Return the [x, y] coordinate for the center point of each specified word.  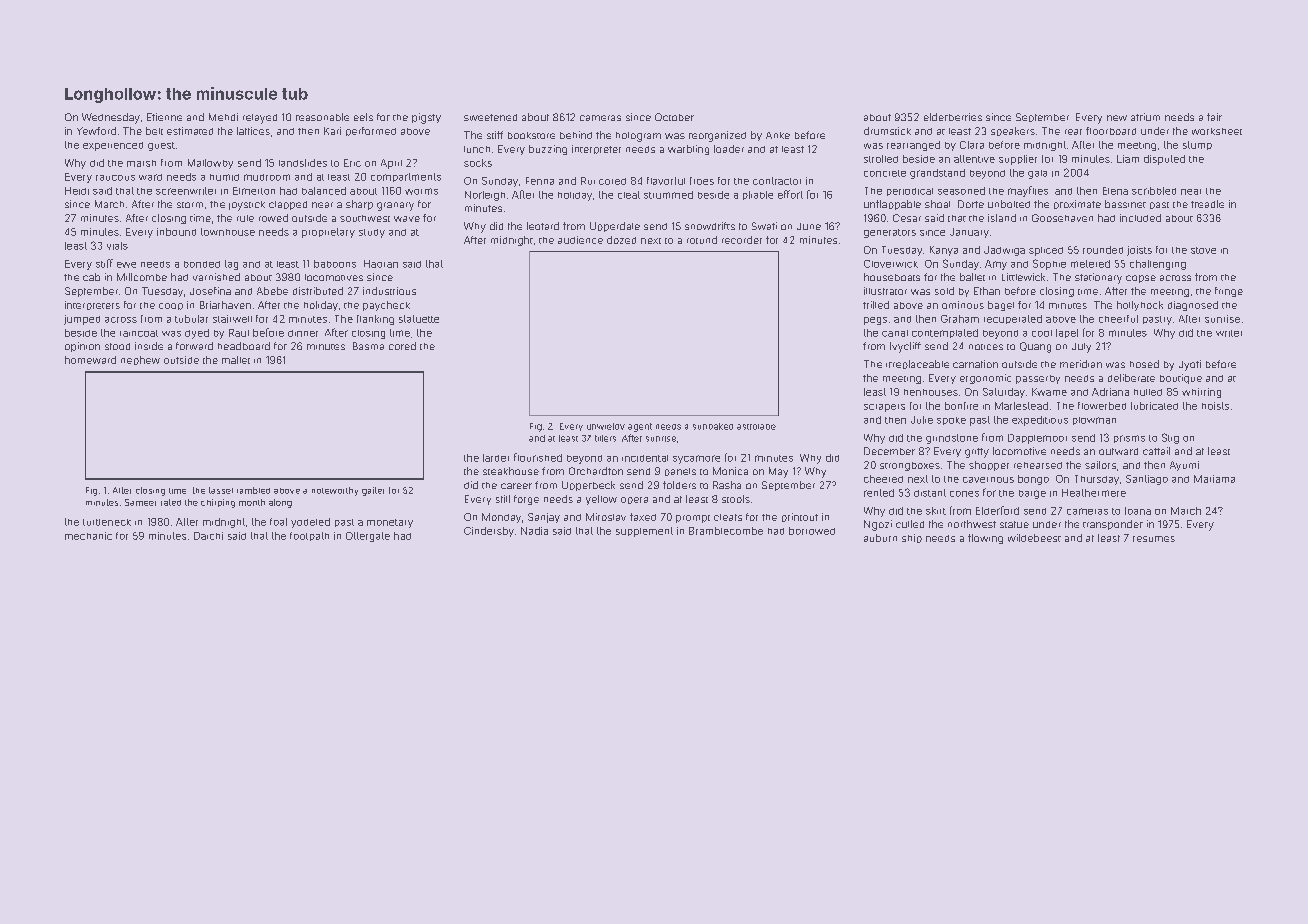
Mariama [1214, 479]
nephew [140, 360]
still [503, 499]
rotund [702, 240]
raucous [115, 178]
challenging [1158, 265]
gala [1037, 174]
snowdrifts [710, 226]
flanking [375, 320]
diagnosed [1193, 306]
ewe [126, 265]
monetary [390, 523]
